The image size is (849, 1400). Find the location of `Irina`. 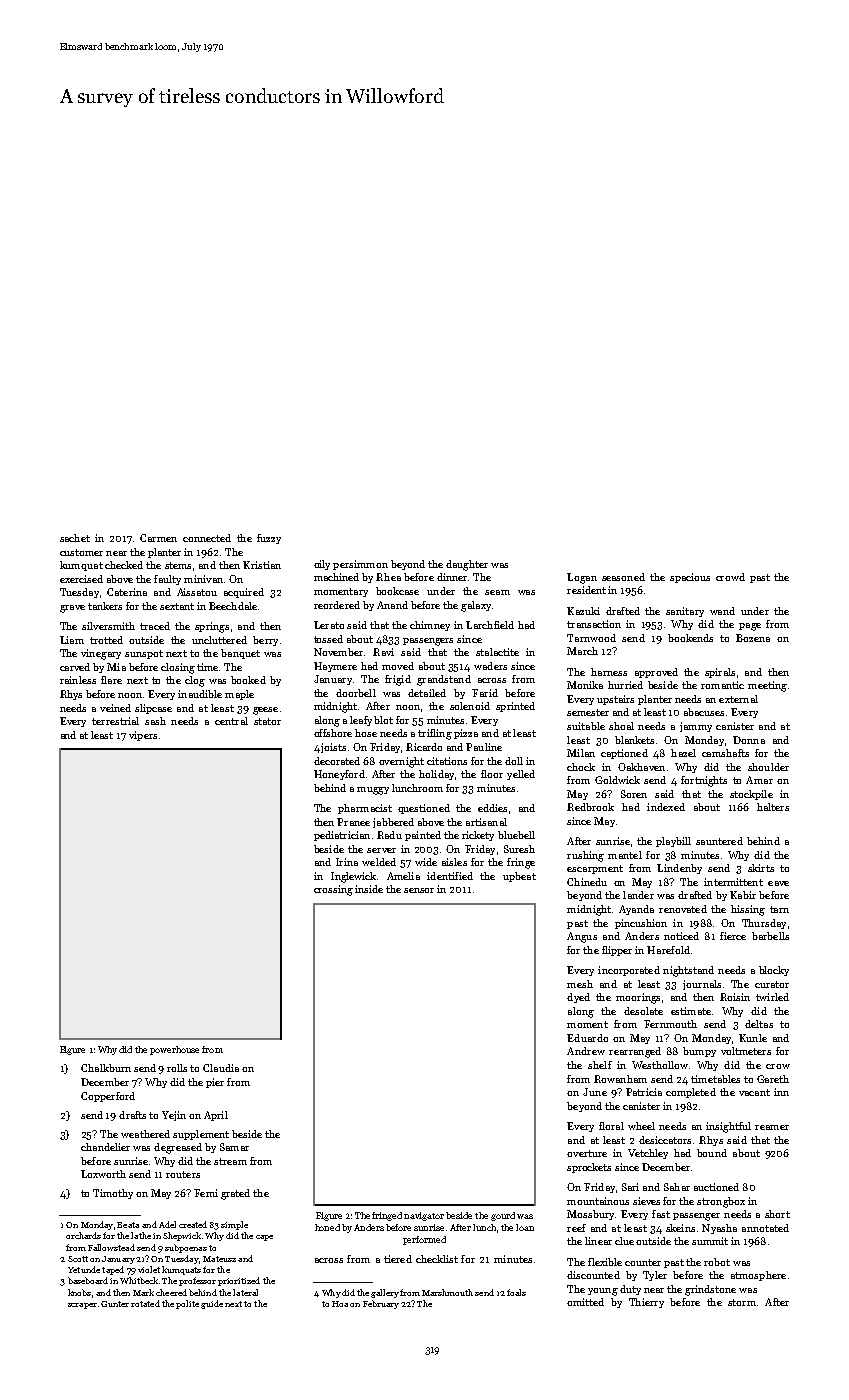

Irina is located at coordinates (347, 862).
